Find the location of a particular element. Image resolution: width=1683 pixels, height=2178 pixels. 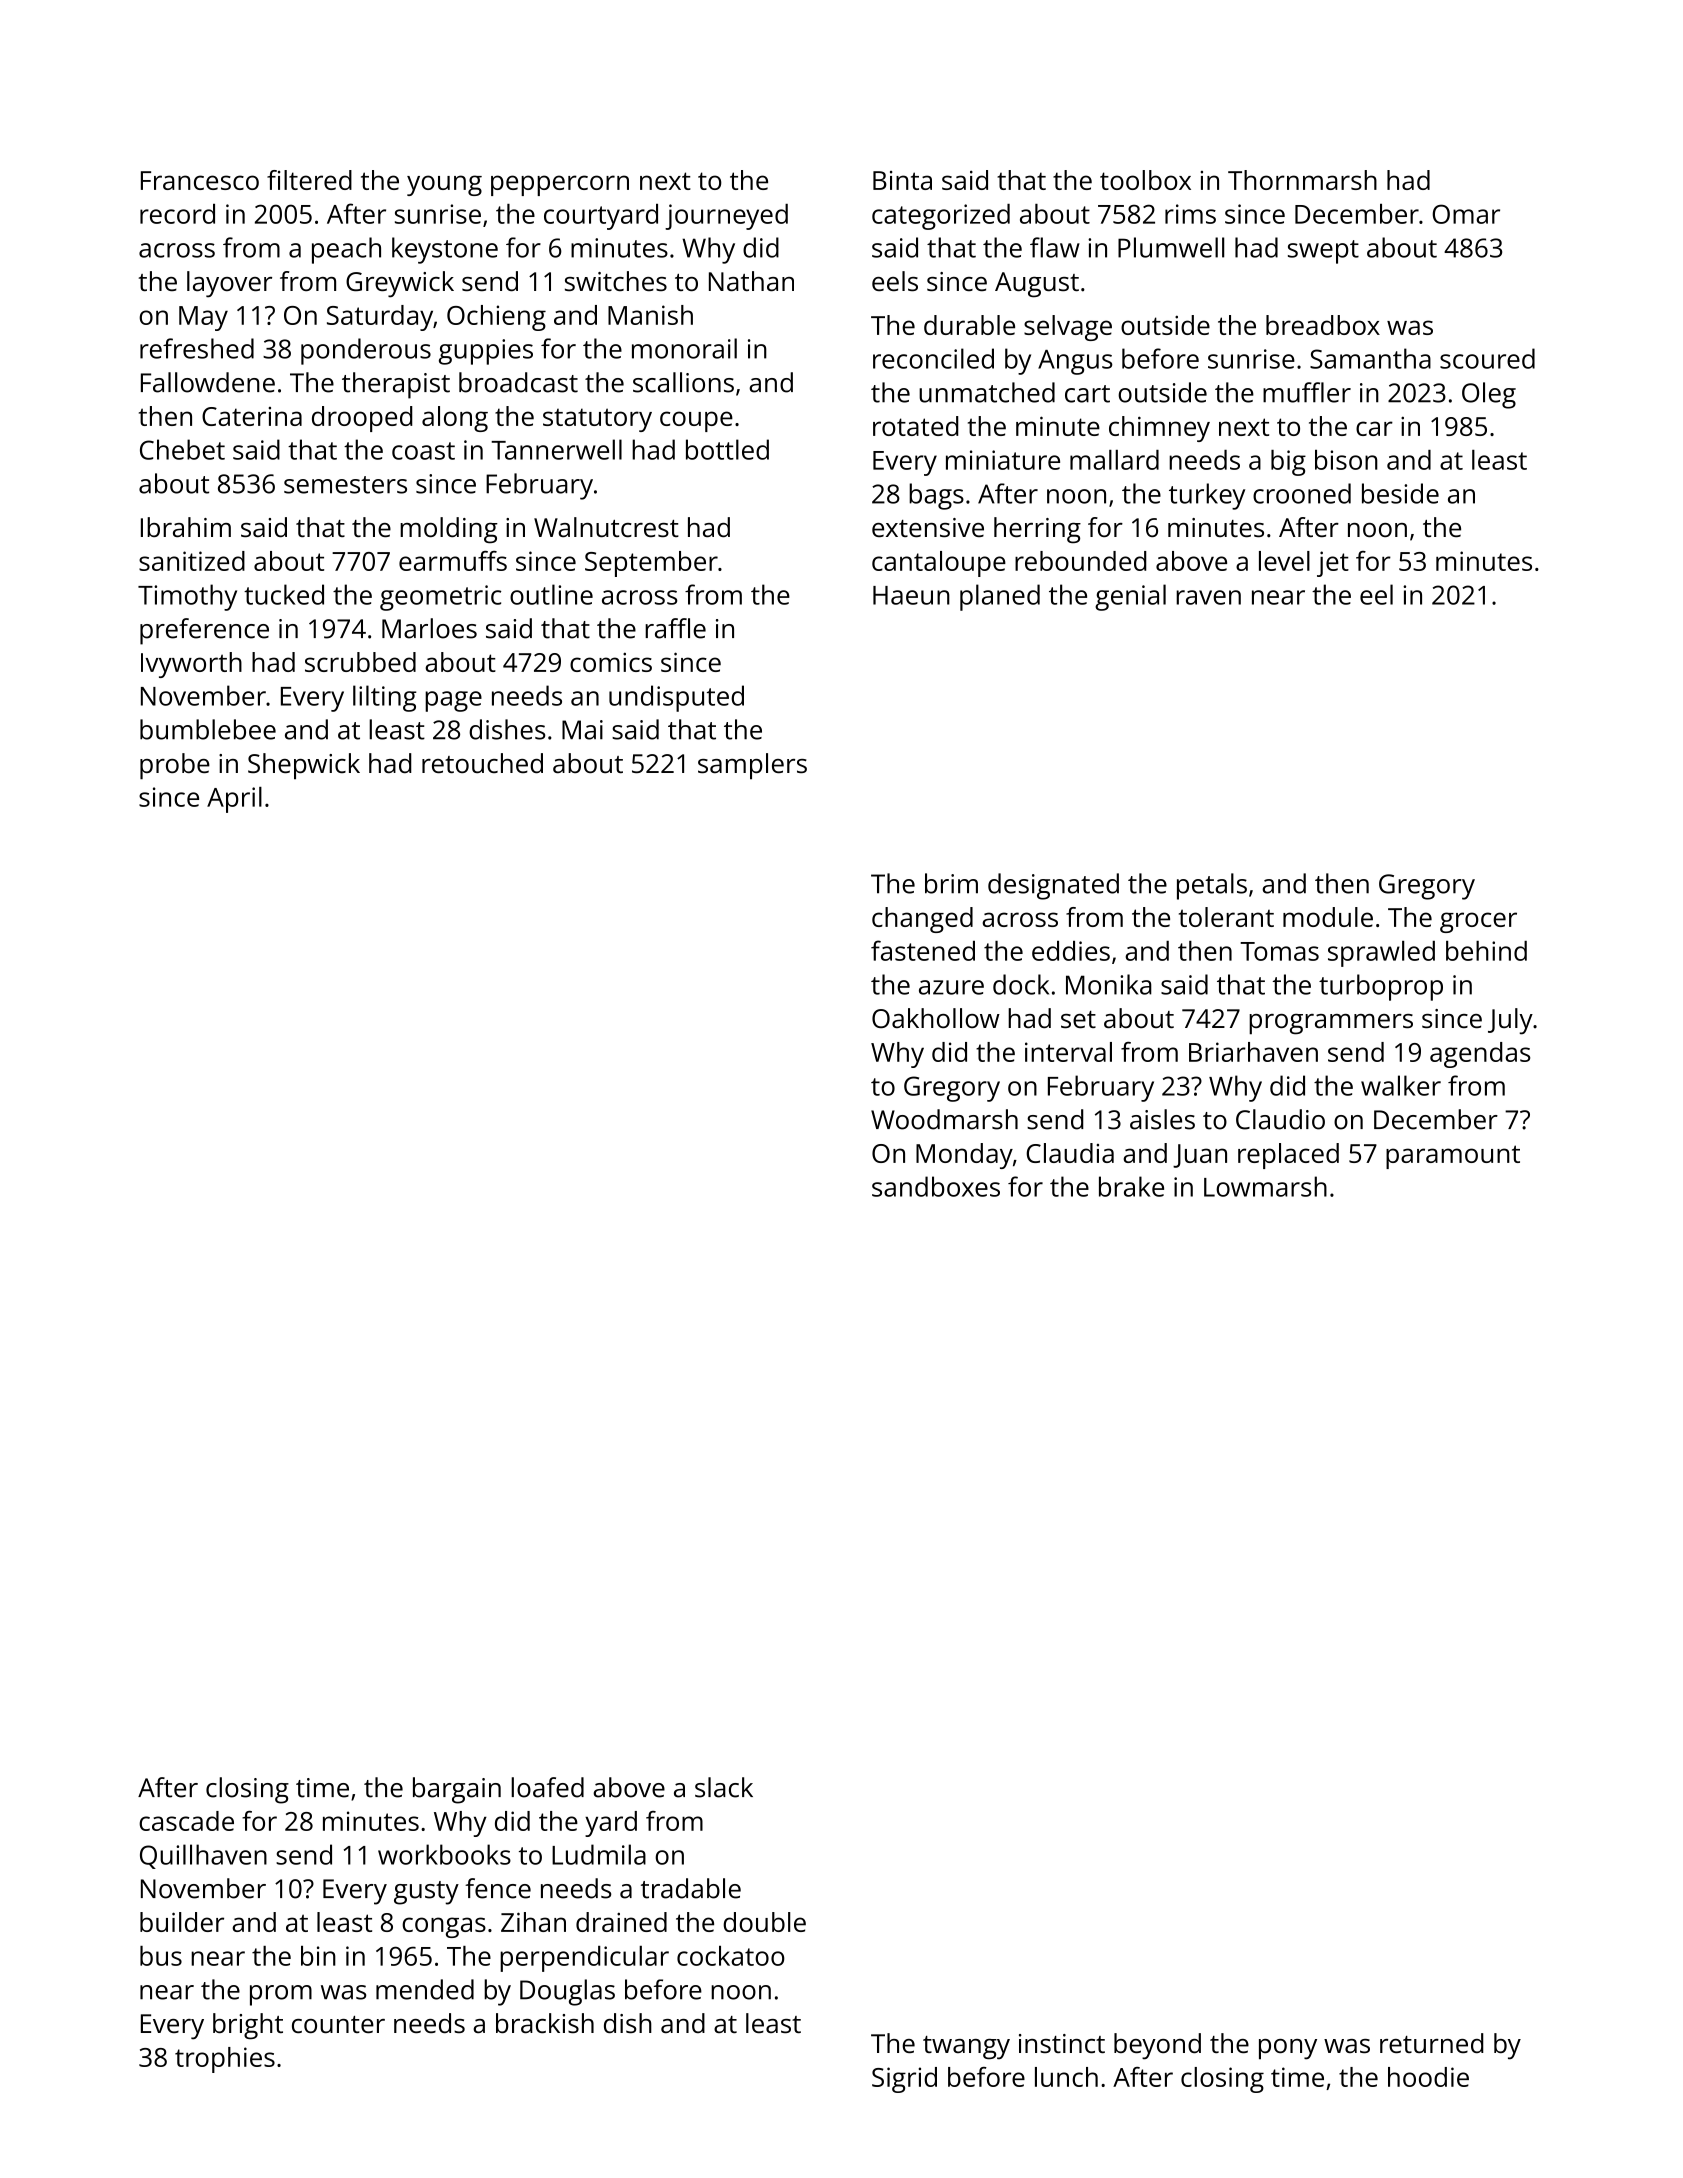

cockatoo is located at coordinates (731, 1956).
